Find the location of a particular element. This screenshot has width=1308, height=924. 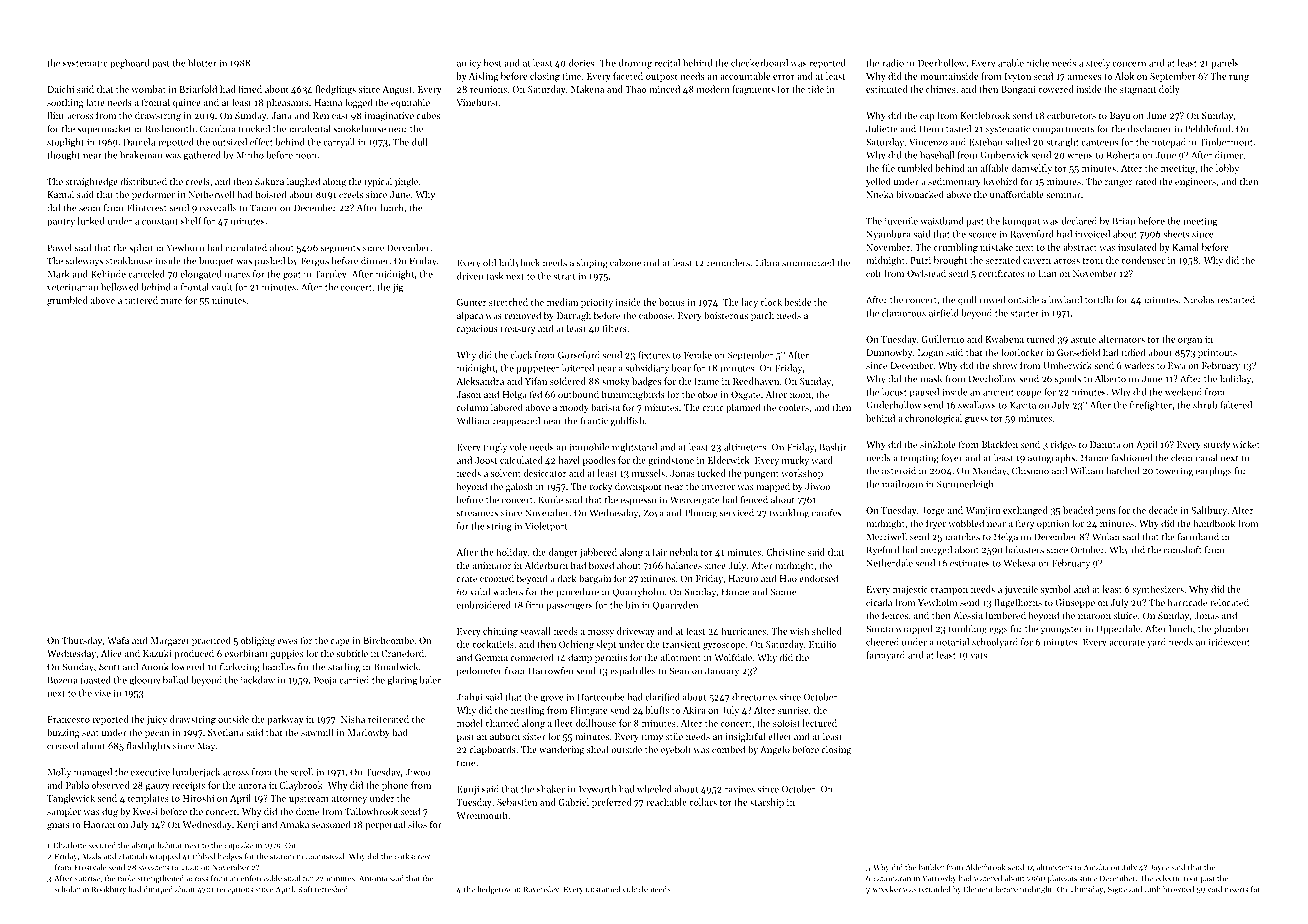

blotter is located at coordinates (202, 63).
